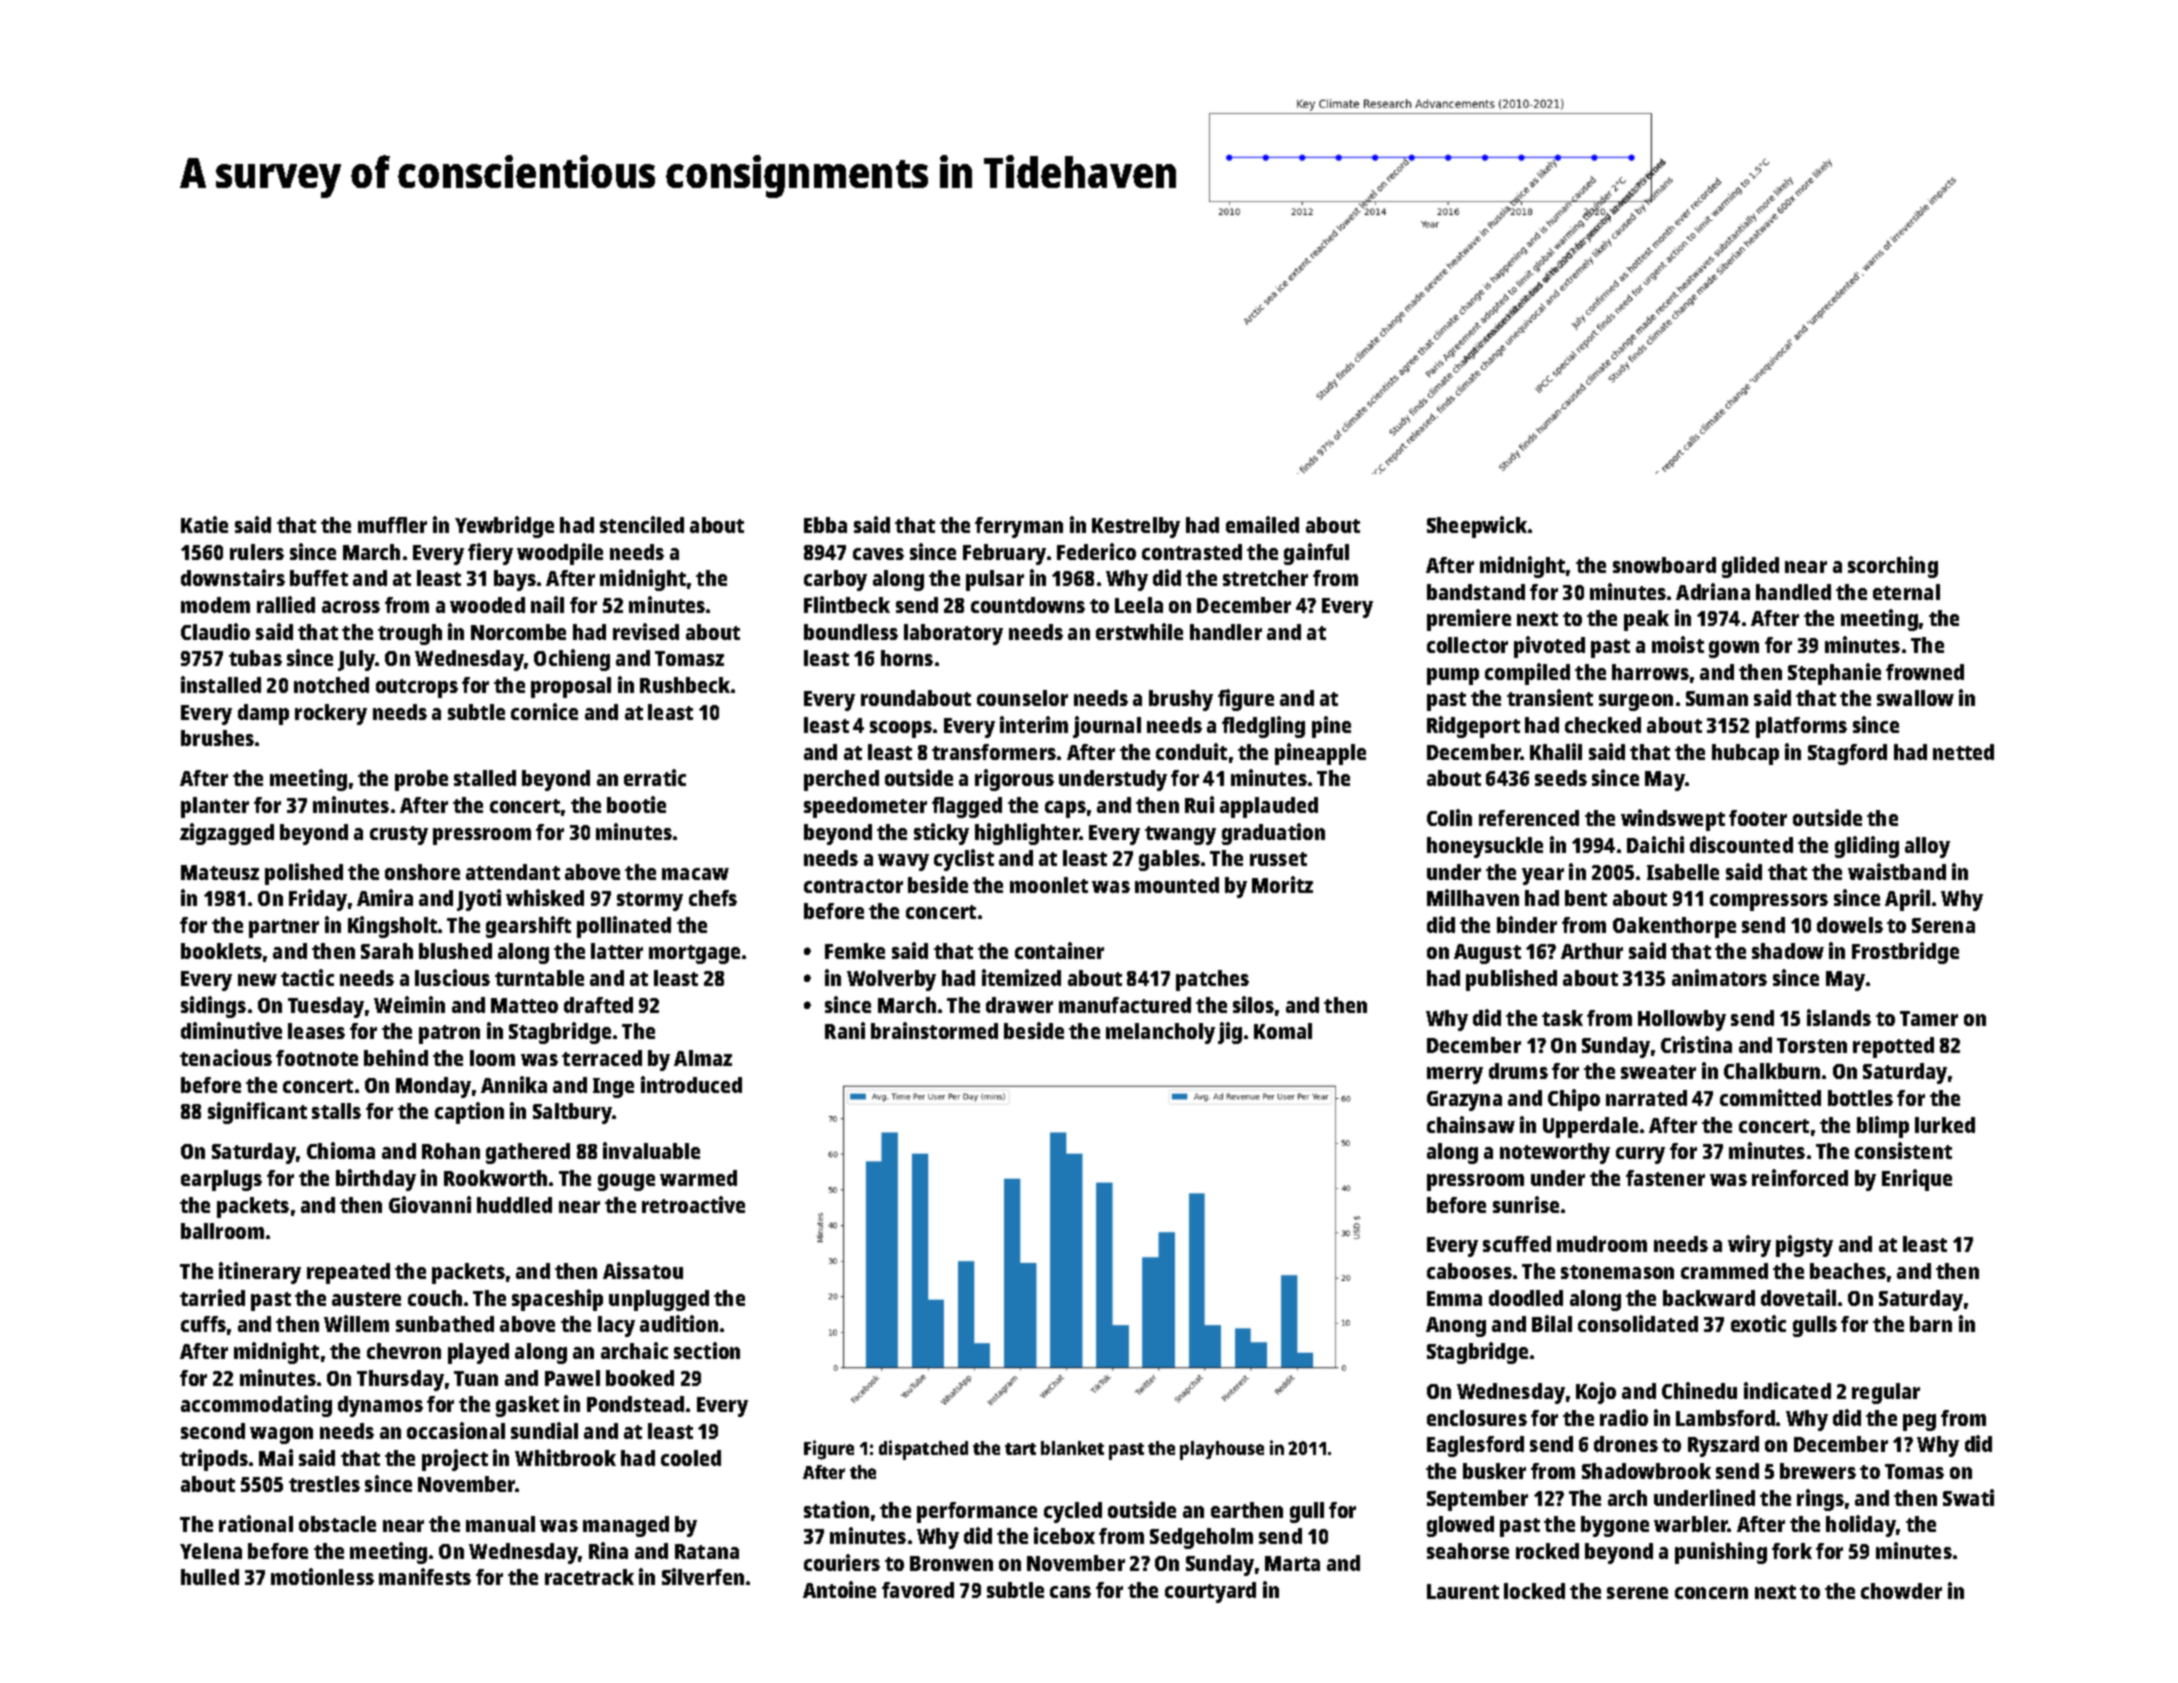 This page has width=2178, height=1683. I want to click on Chinedu, so click(1699, 1390).
